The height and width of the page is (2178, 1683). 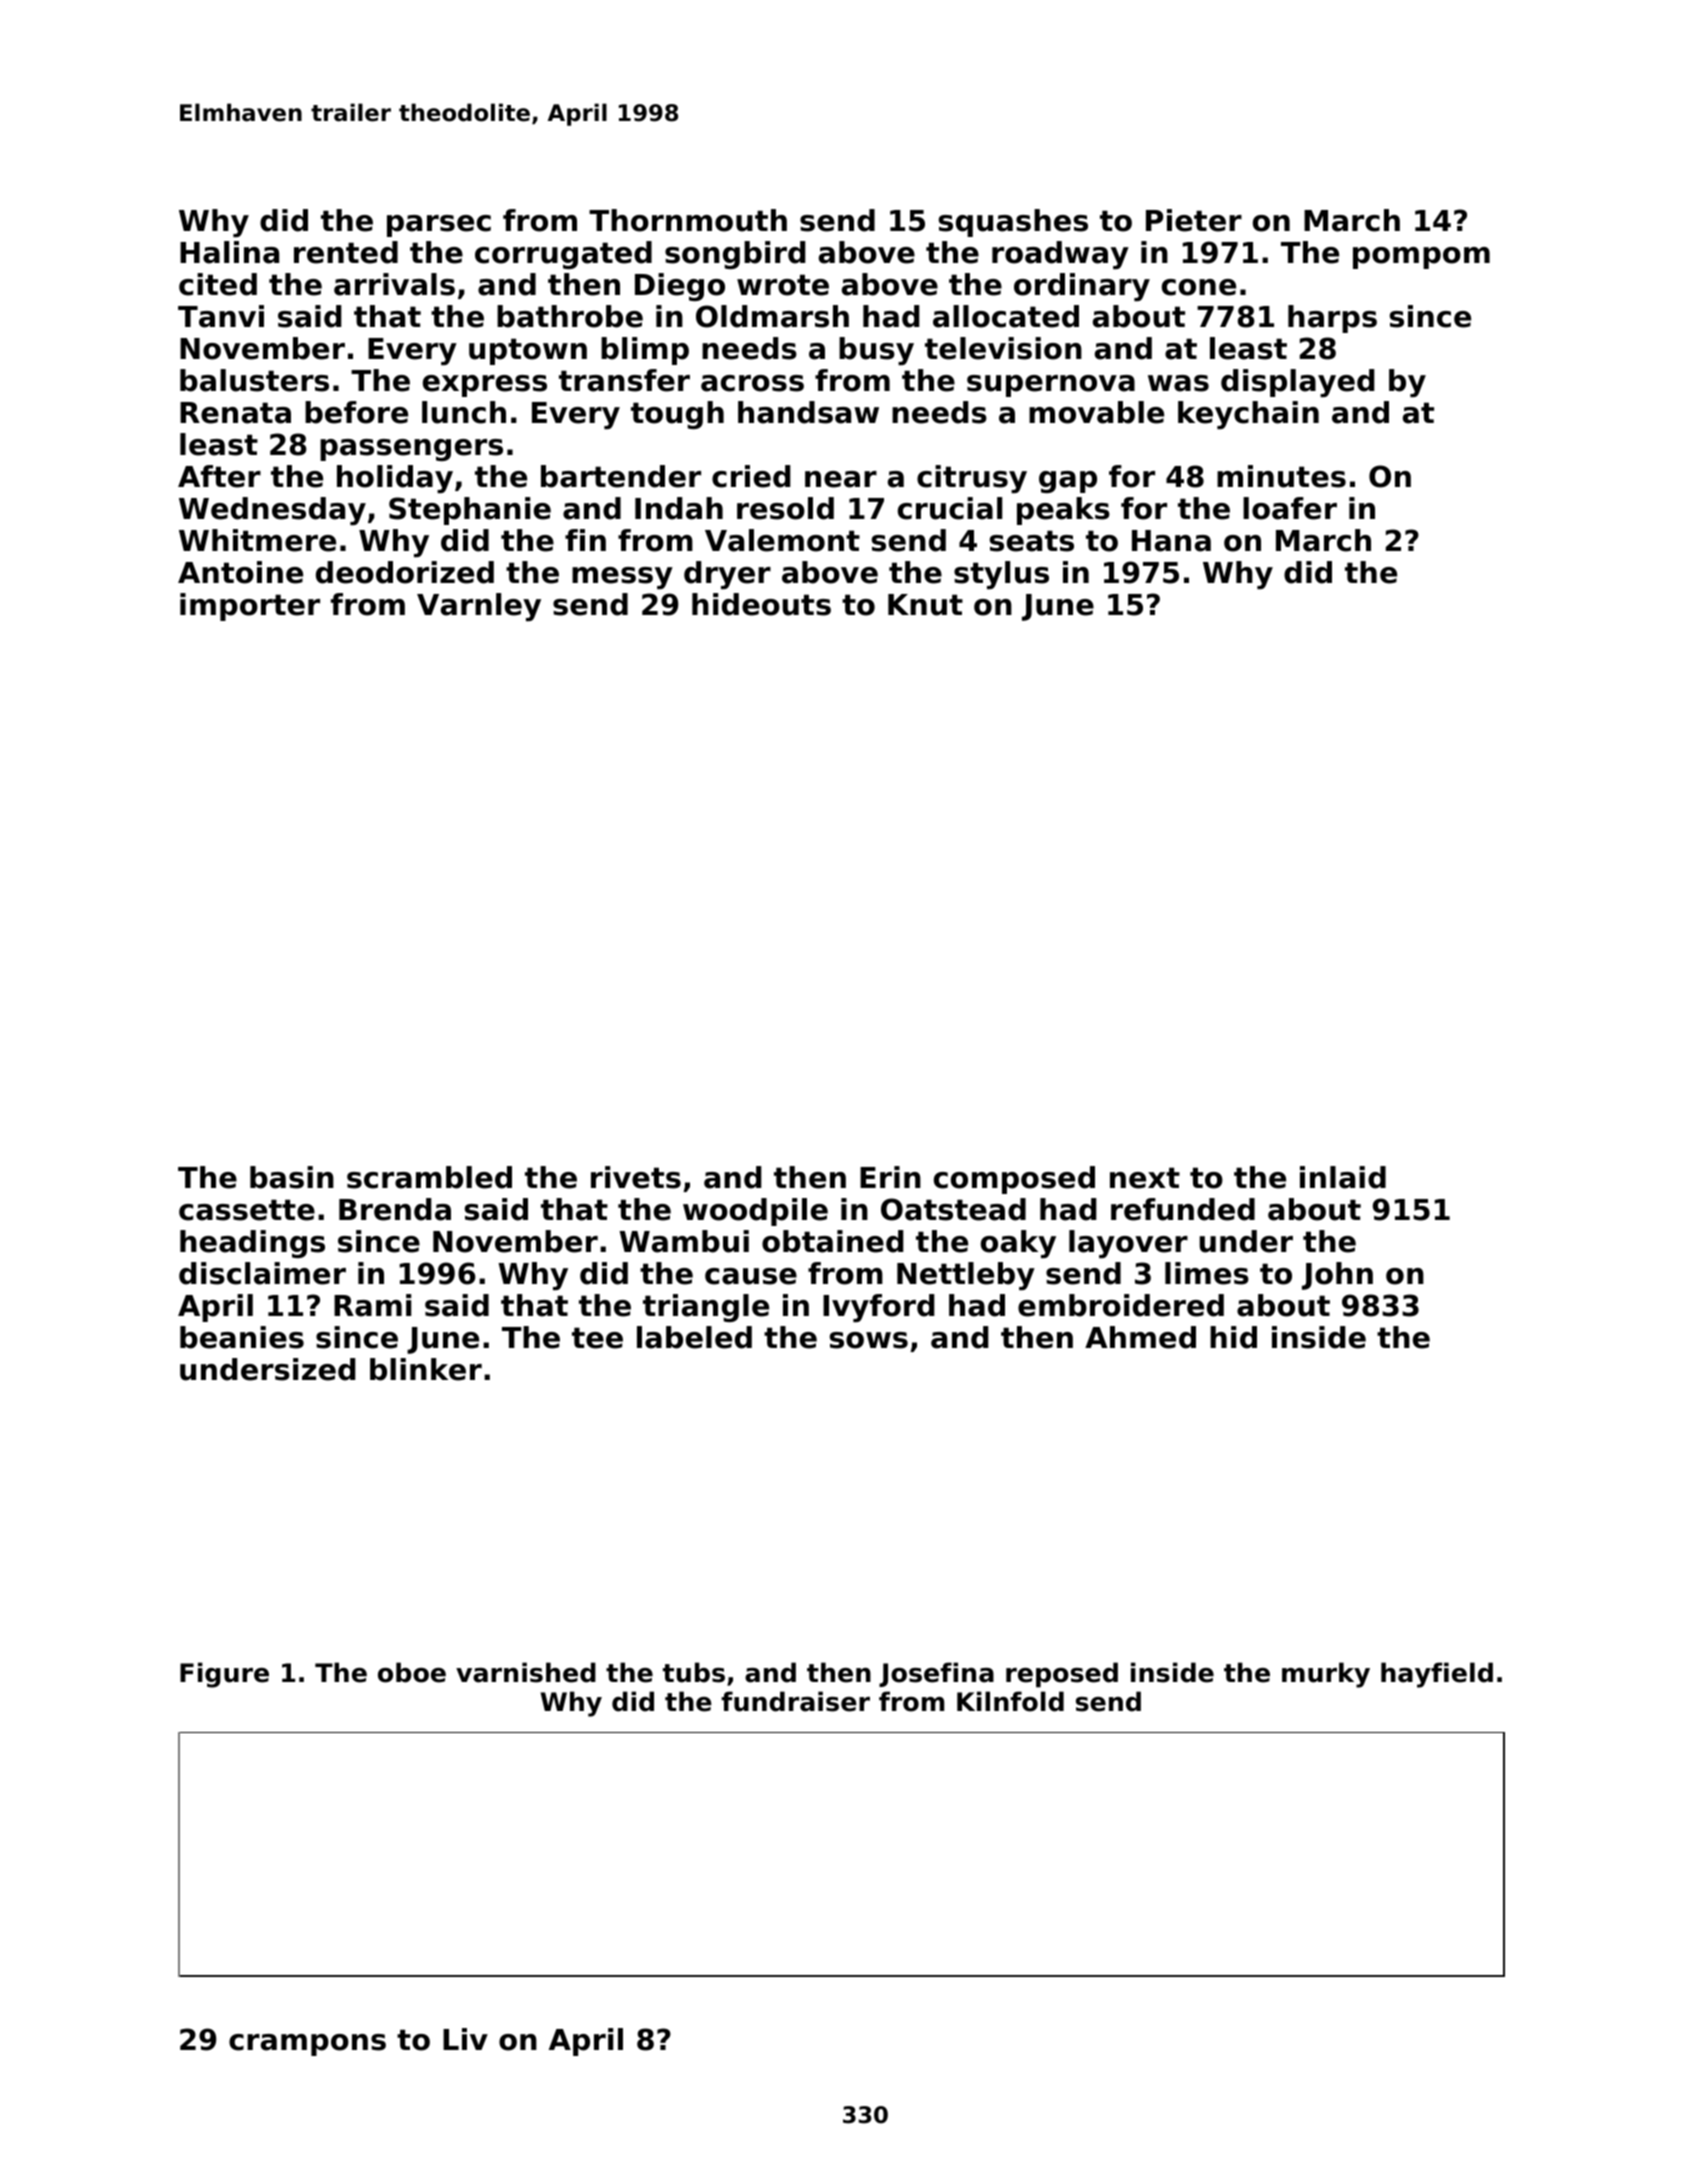 I want to click on Varnley, so click(x=479, y=607).
